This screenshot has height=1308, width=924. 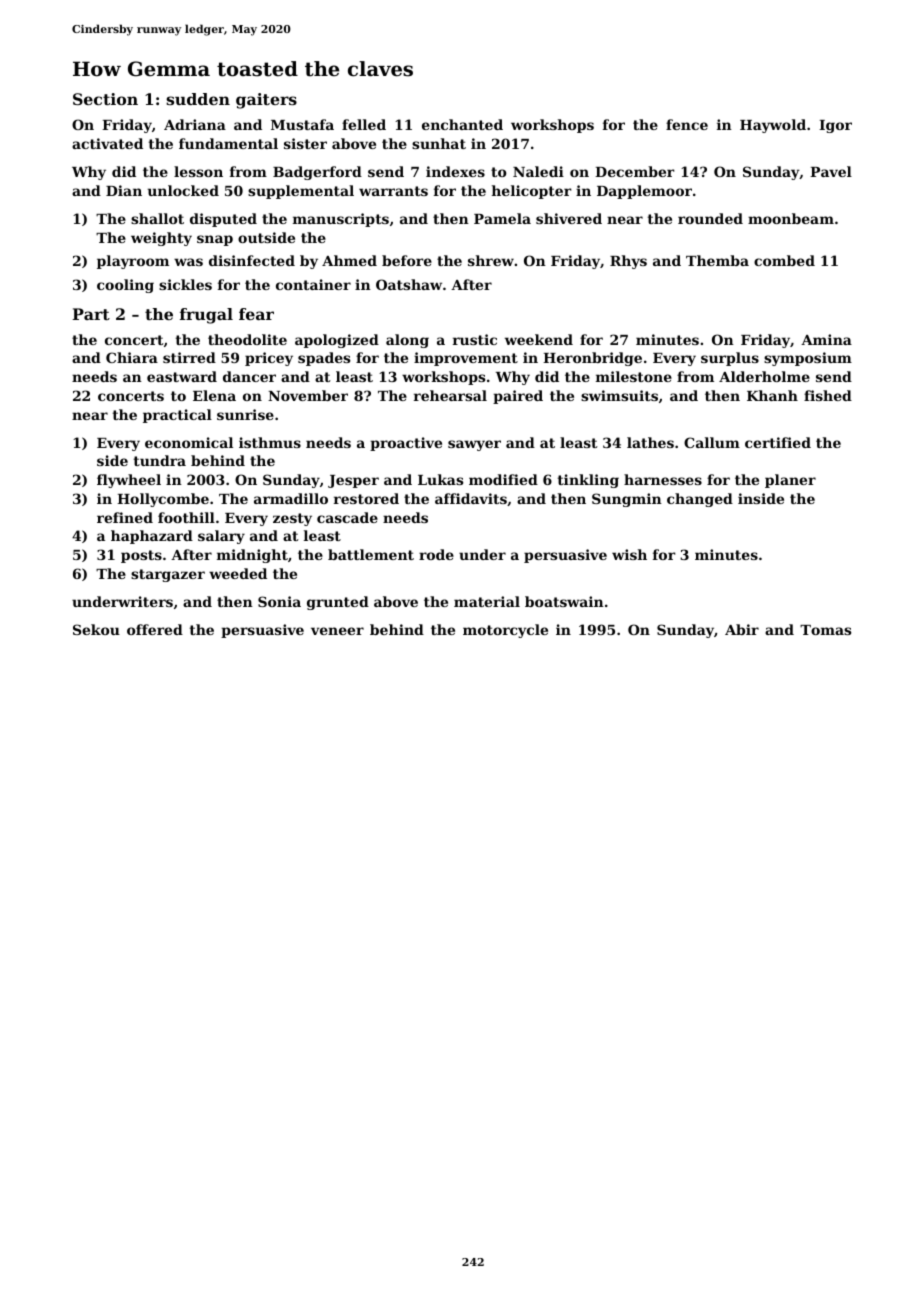 What do you see at coordinates (409, 284) in the screenshot?
I see `Oatshaw` at bounding box center [409, 284].
